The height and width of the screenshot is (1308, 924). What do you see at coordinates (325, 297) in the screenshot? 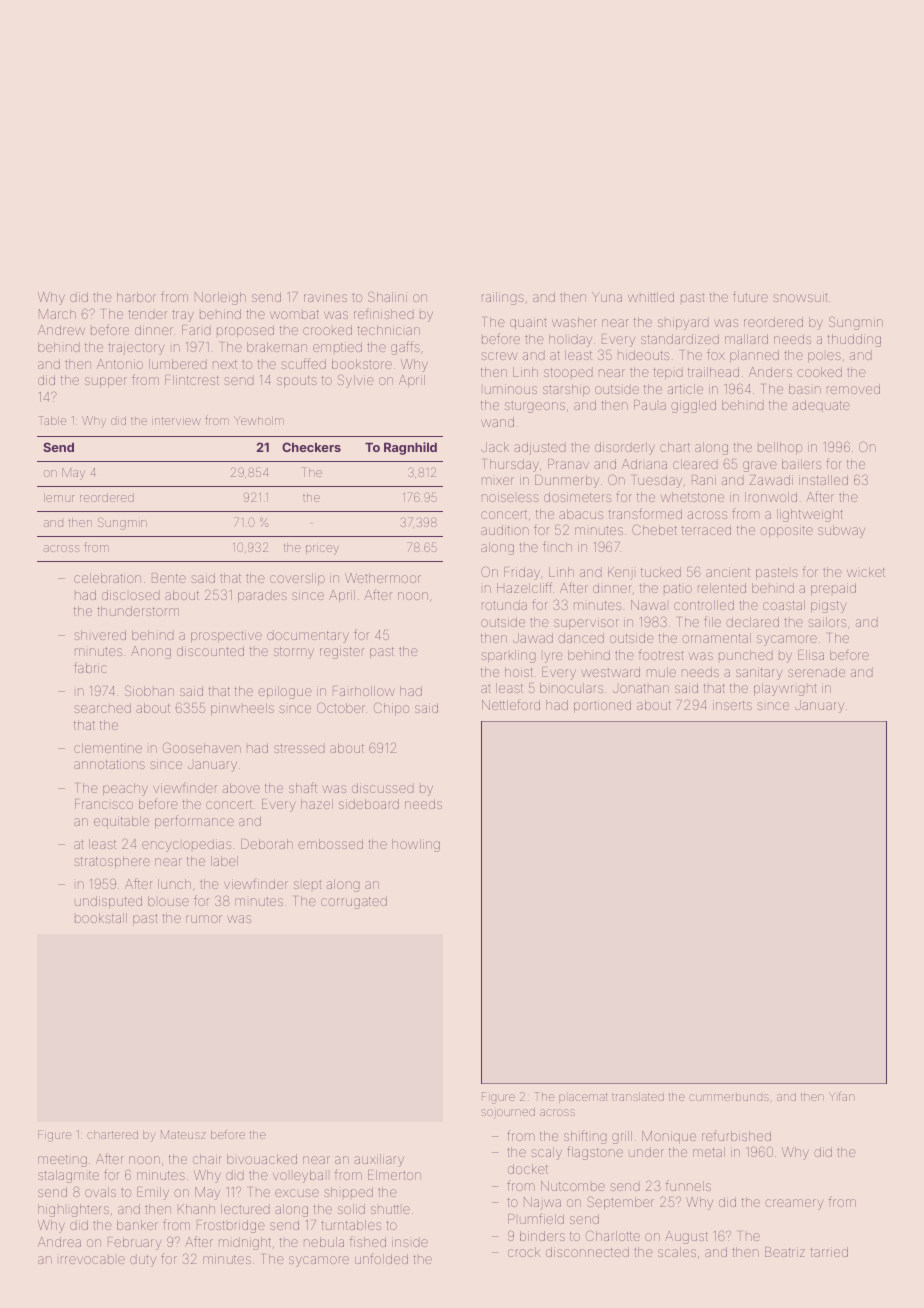
I see `ravines` at bounding box center [325, 297].
